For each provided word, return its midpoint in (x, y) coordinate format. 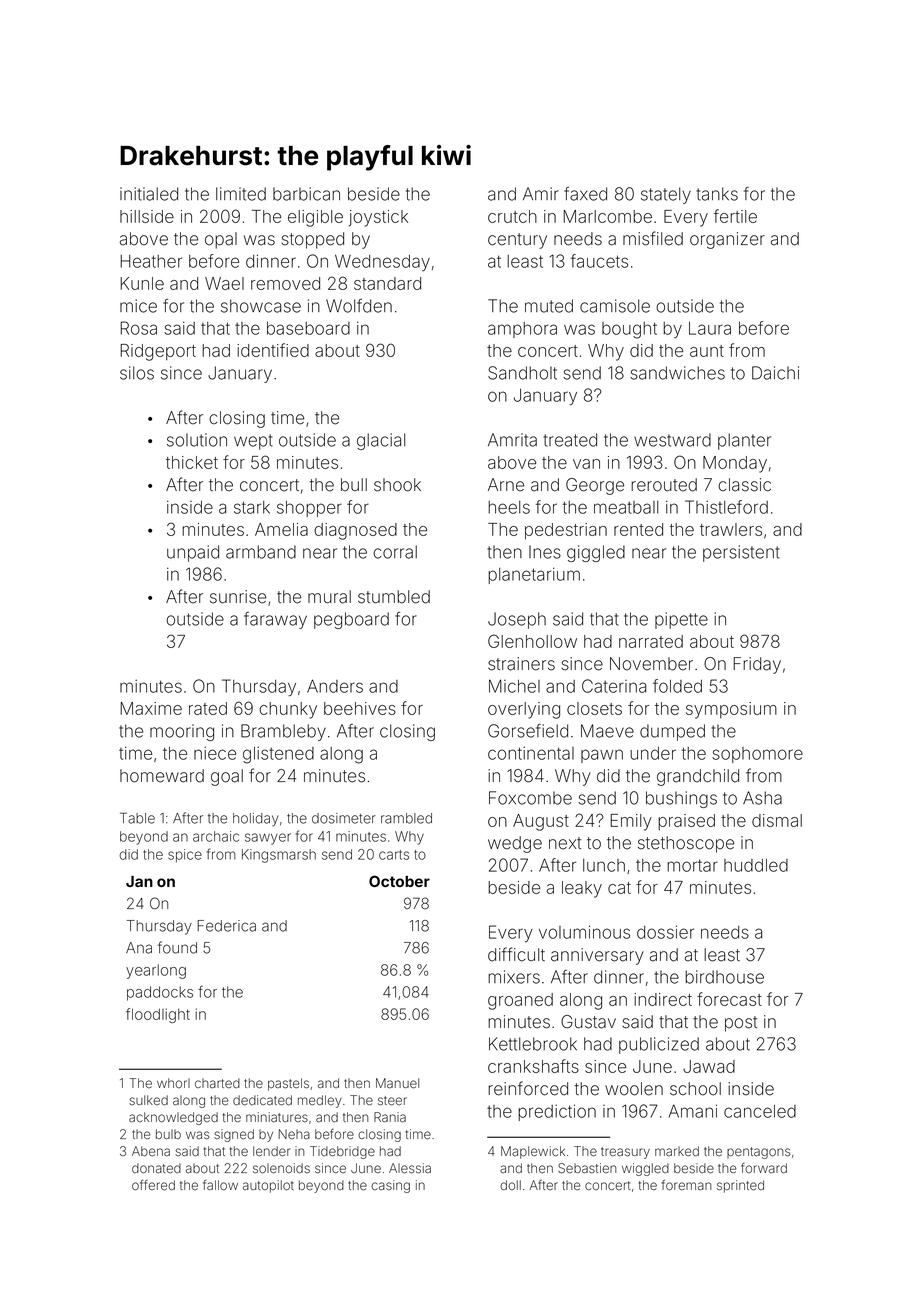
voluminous (584, 932)
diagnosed (355, 531)
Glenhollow (532, 641)
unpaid (193, 553)
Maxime (151, 708)
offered (153, 1185)
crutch (512, 216)
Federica (226, 926)
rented (638, 529)
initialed (149, 194)
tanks (717, 194)
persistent (741, 553)
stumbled (394, 597)
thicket (192, 462)
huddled (756, 865)
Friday (757, 665)
